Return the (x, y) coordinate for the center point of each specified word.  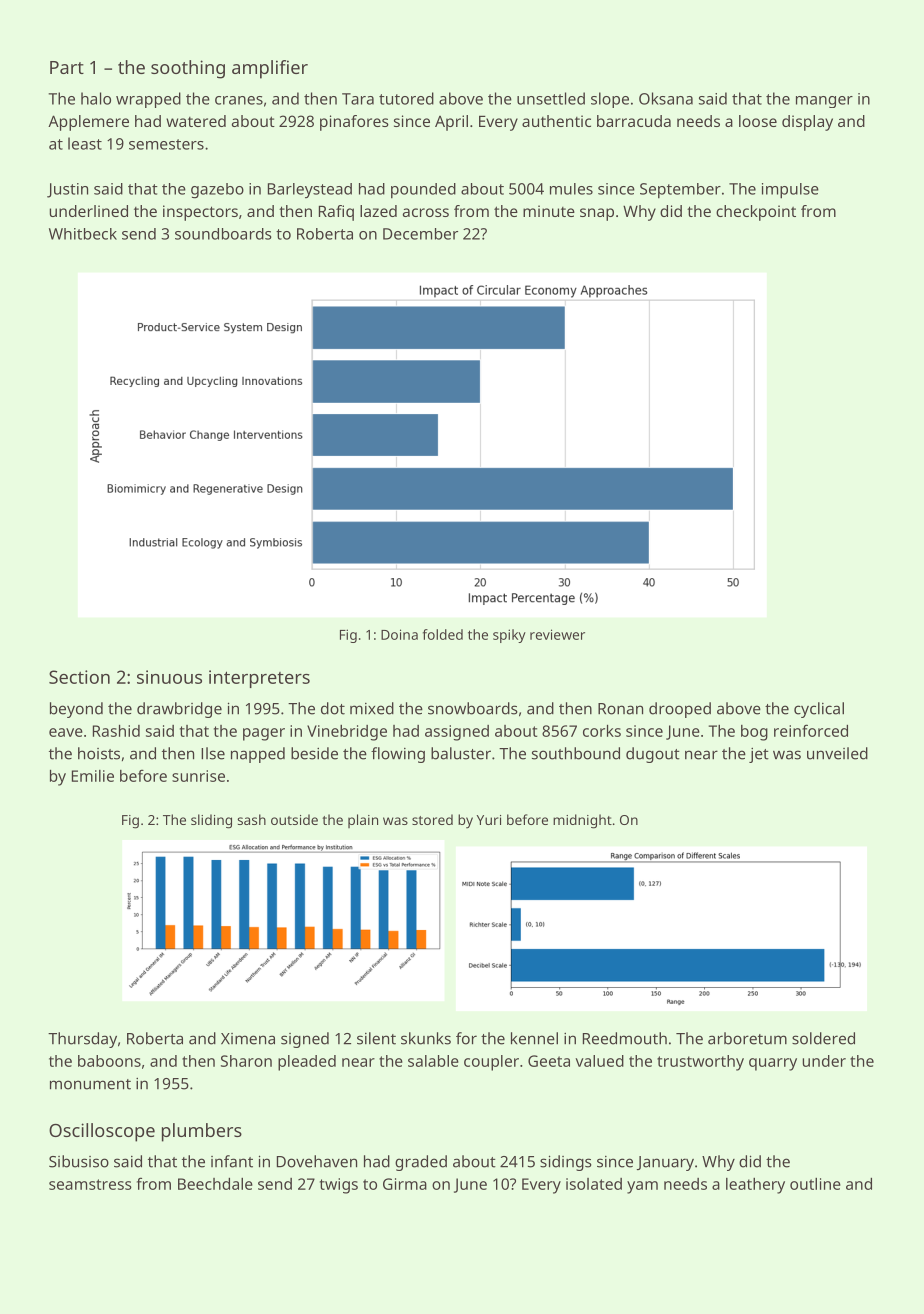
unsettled (551, 98)
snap (597, 214)
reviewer (557, 634)
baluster (461, 753)
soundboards (223, 234)
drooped (680, 710)
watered (196, 121)
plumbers (202, 1132)
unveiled (837, 753)
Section (79, 677)
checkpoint (756, 213)
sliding (211, 821)
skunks (426, 1038)
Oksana (666, 98)
